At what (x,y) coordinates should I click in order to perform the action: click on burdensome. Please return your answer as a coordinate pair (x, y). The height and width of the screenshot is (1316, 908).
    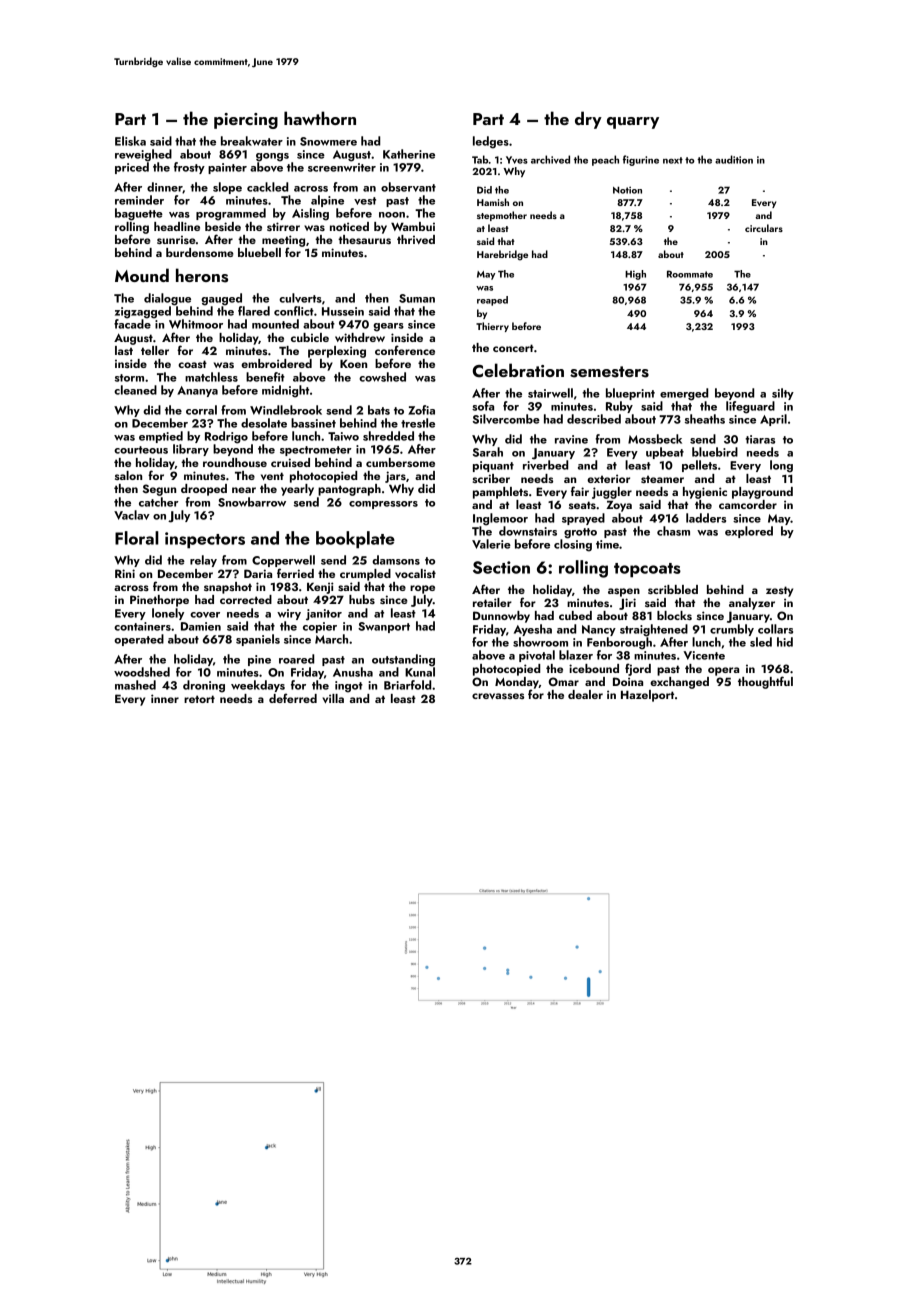
    Looking at the image, I should click on (200, 252).
